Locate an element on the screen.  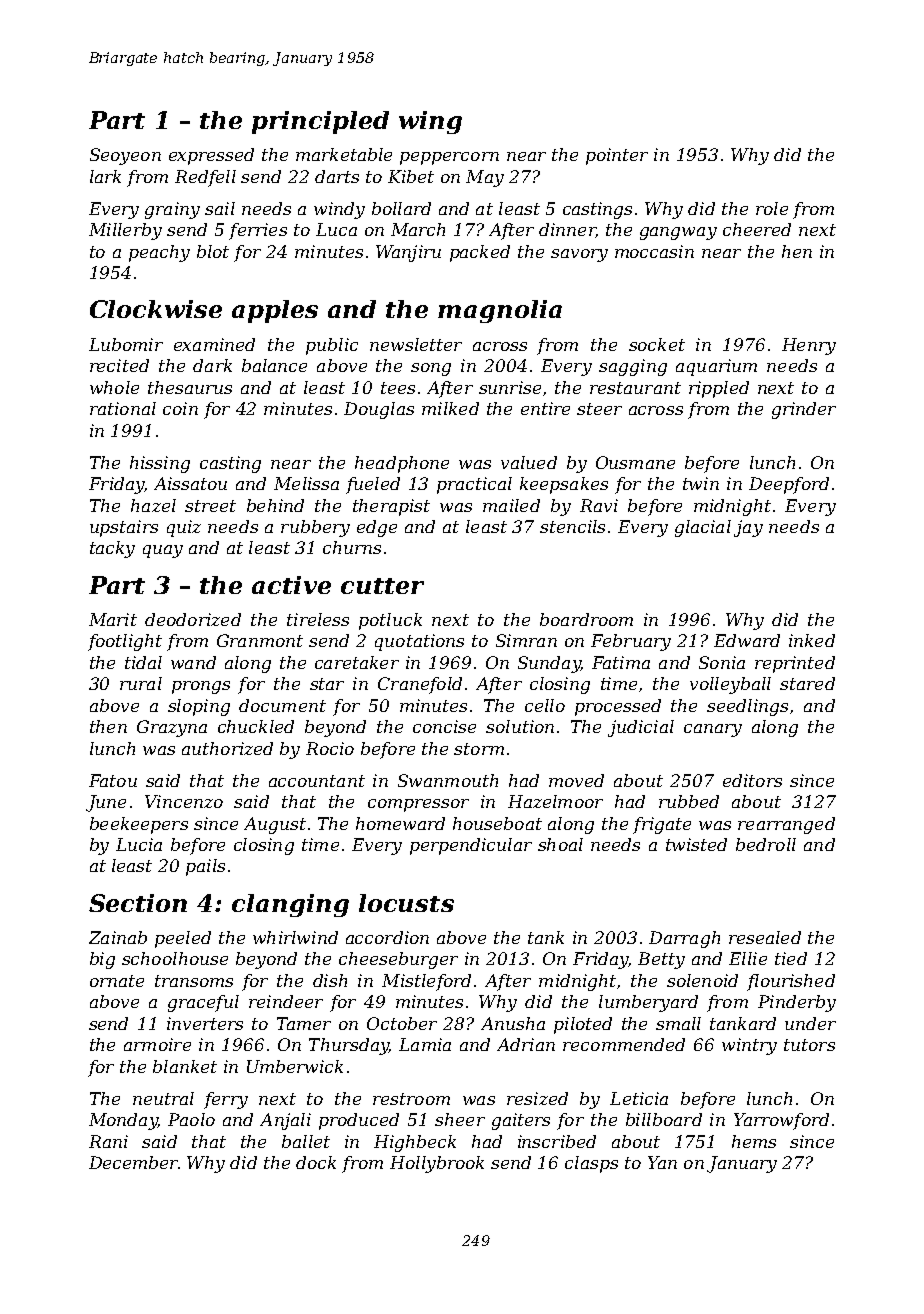
hissing is located at coordinates (160, 464).
